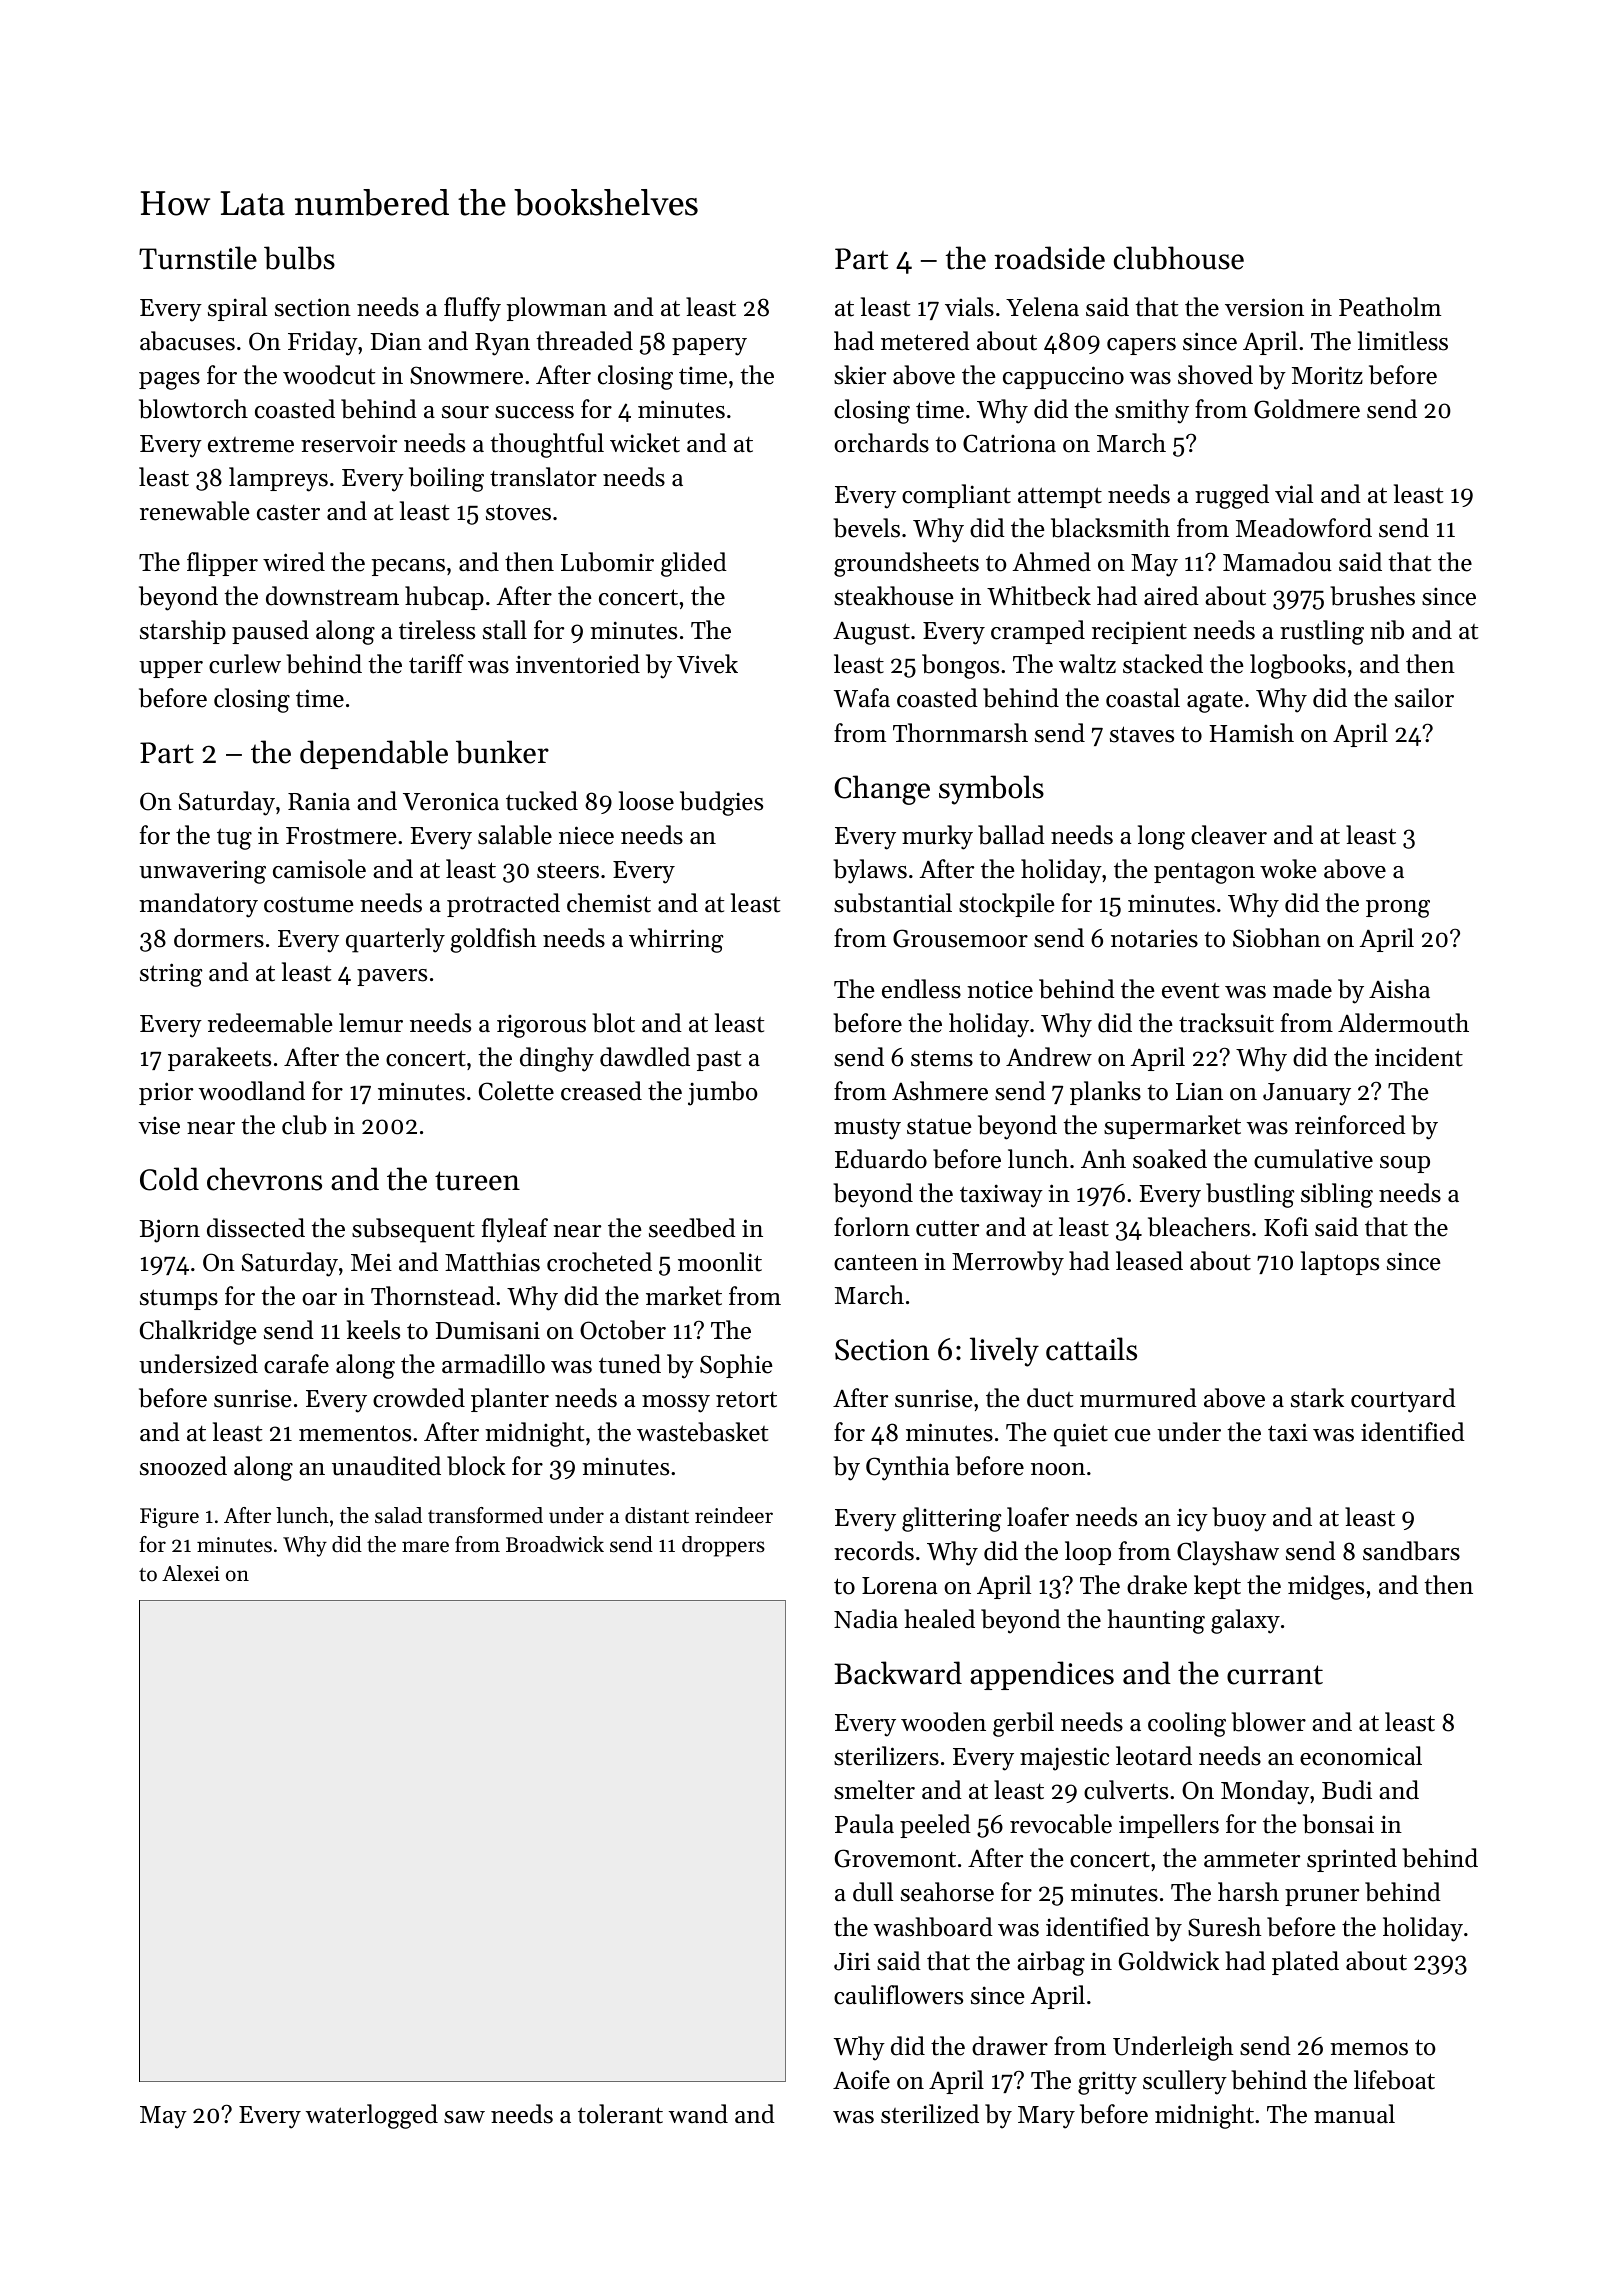 This image has height=2292, width=1620. I want to click on moonlit, so click(720, 1262).
